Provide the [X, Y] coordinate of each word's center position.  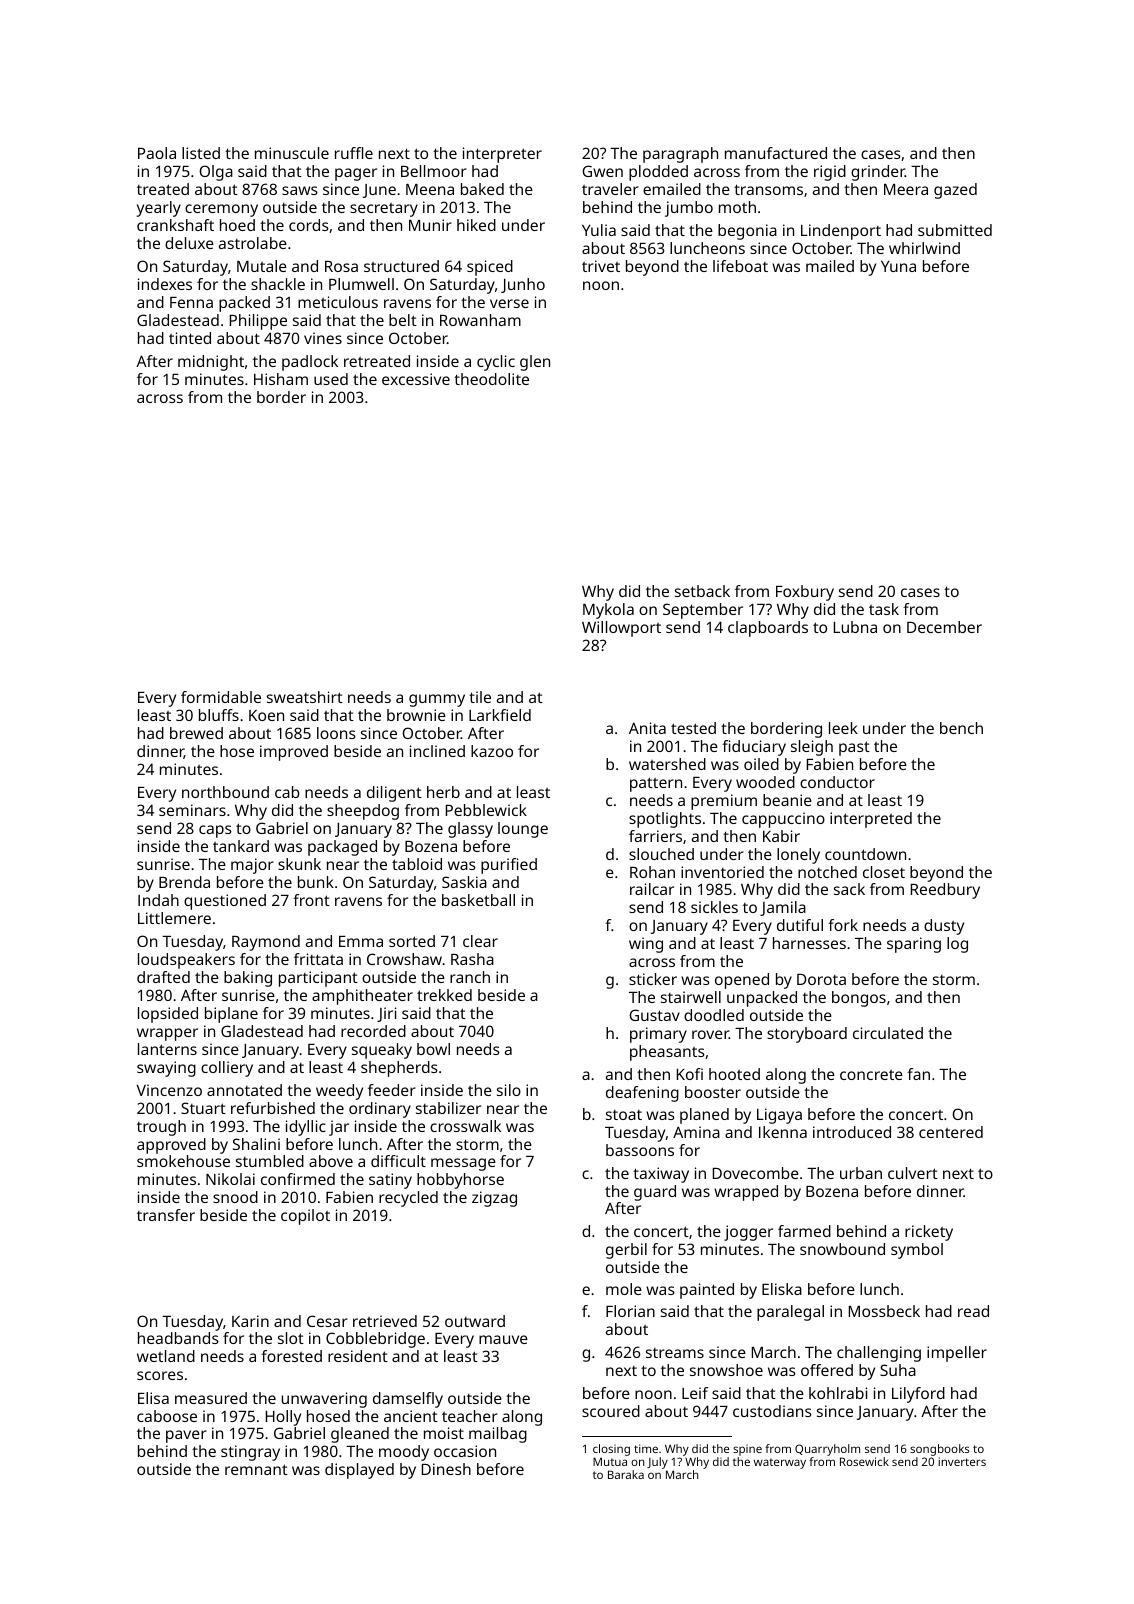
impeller [957, 1354]
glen [535, 363]
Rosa [341, 266]
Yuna [898, 266]
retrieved [385, 1321]
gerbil [626, 1251]
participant [318, 979]
